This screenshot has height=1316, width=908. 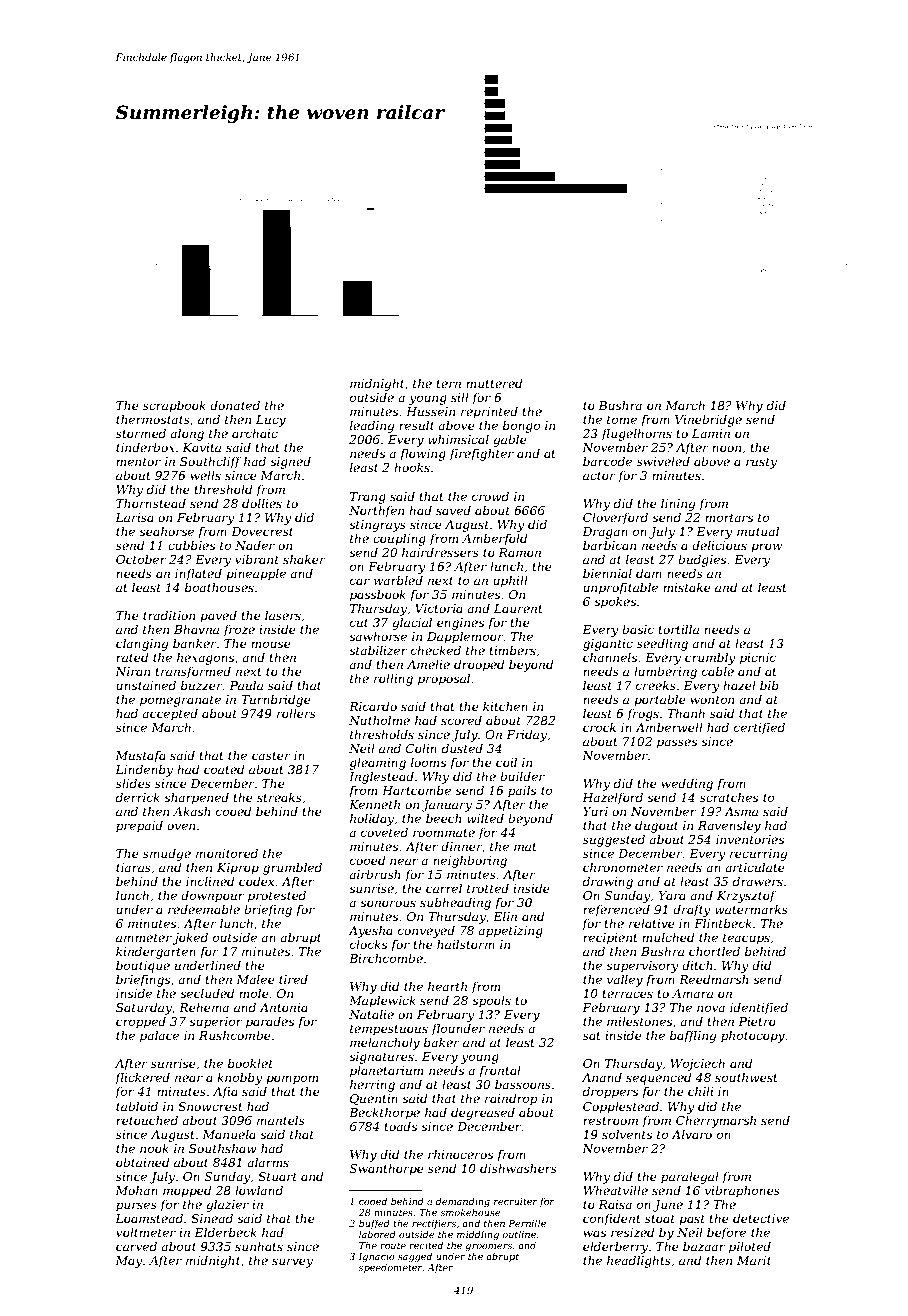 What do you see at coordinates (290, 462) in the screenshot?
I see `signed` at bounding box center [290, 462].
